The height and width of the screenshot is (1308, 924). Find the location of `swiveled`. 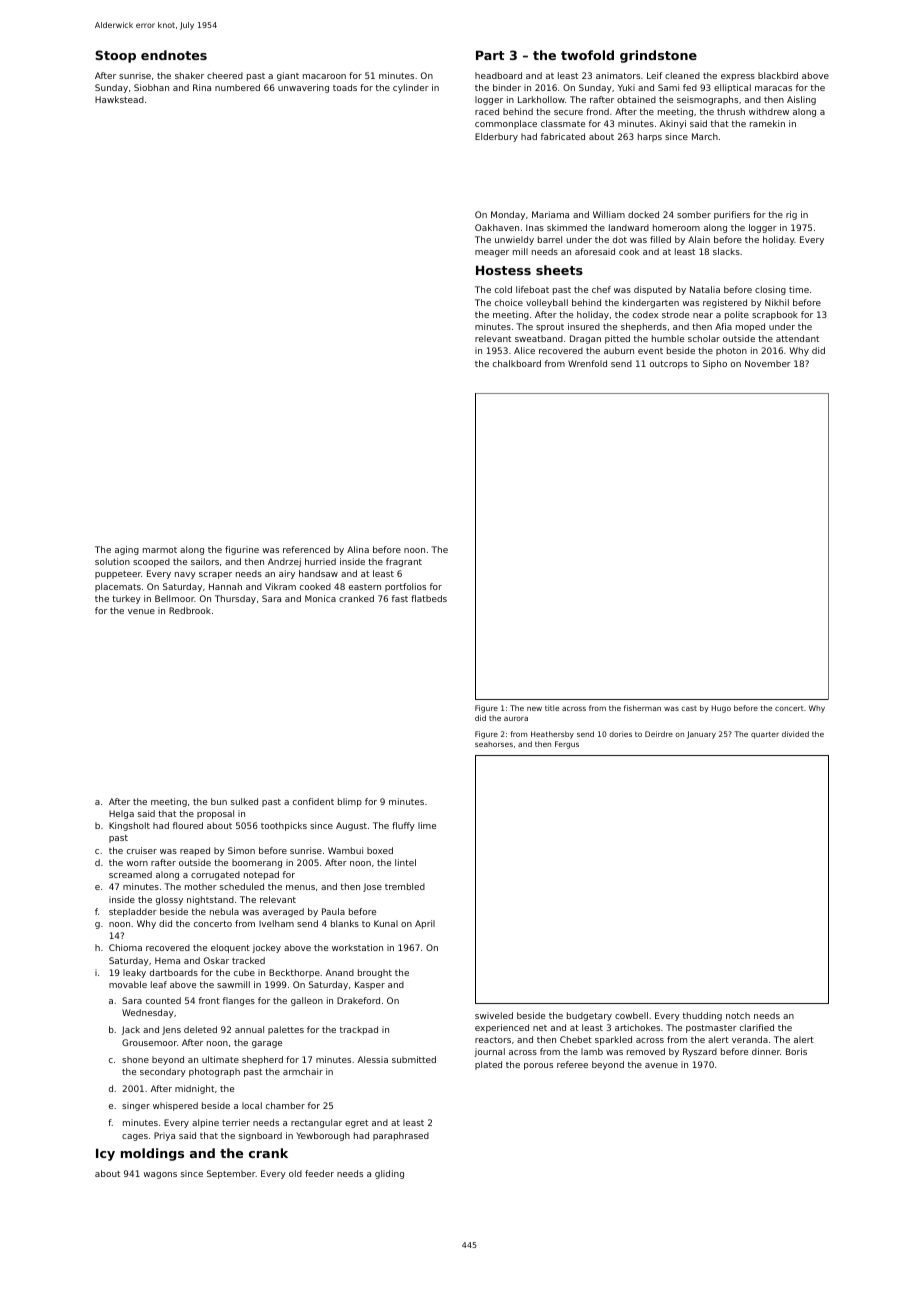

swiveled is located at coordinates (494, 1015).
